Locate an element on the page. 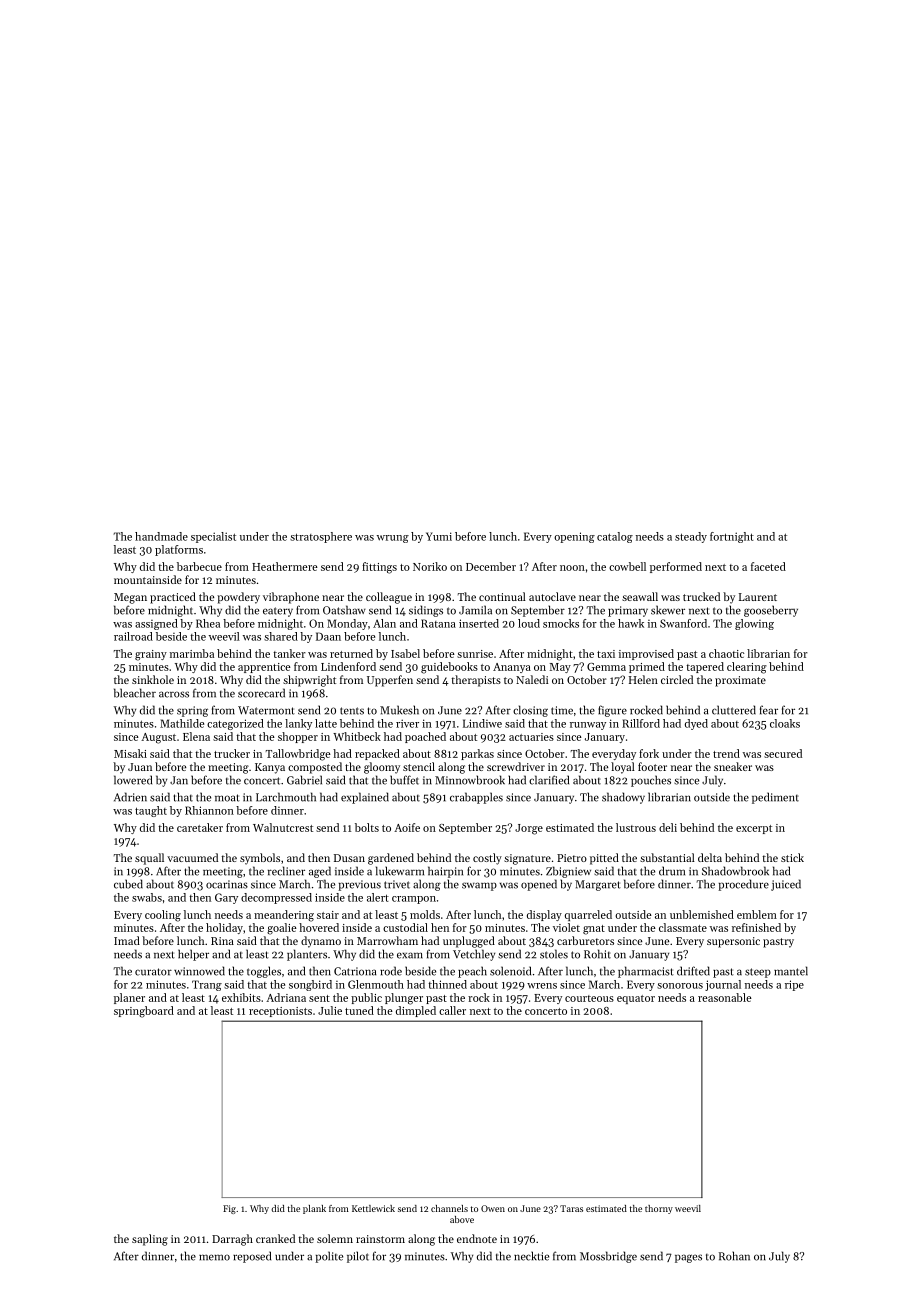 The width and height of the image is (924, 1308). faceted is located at coordinates (768, 566).
